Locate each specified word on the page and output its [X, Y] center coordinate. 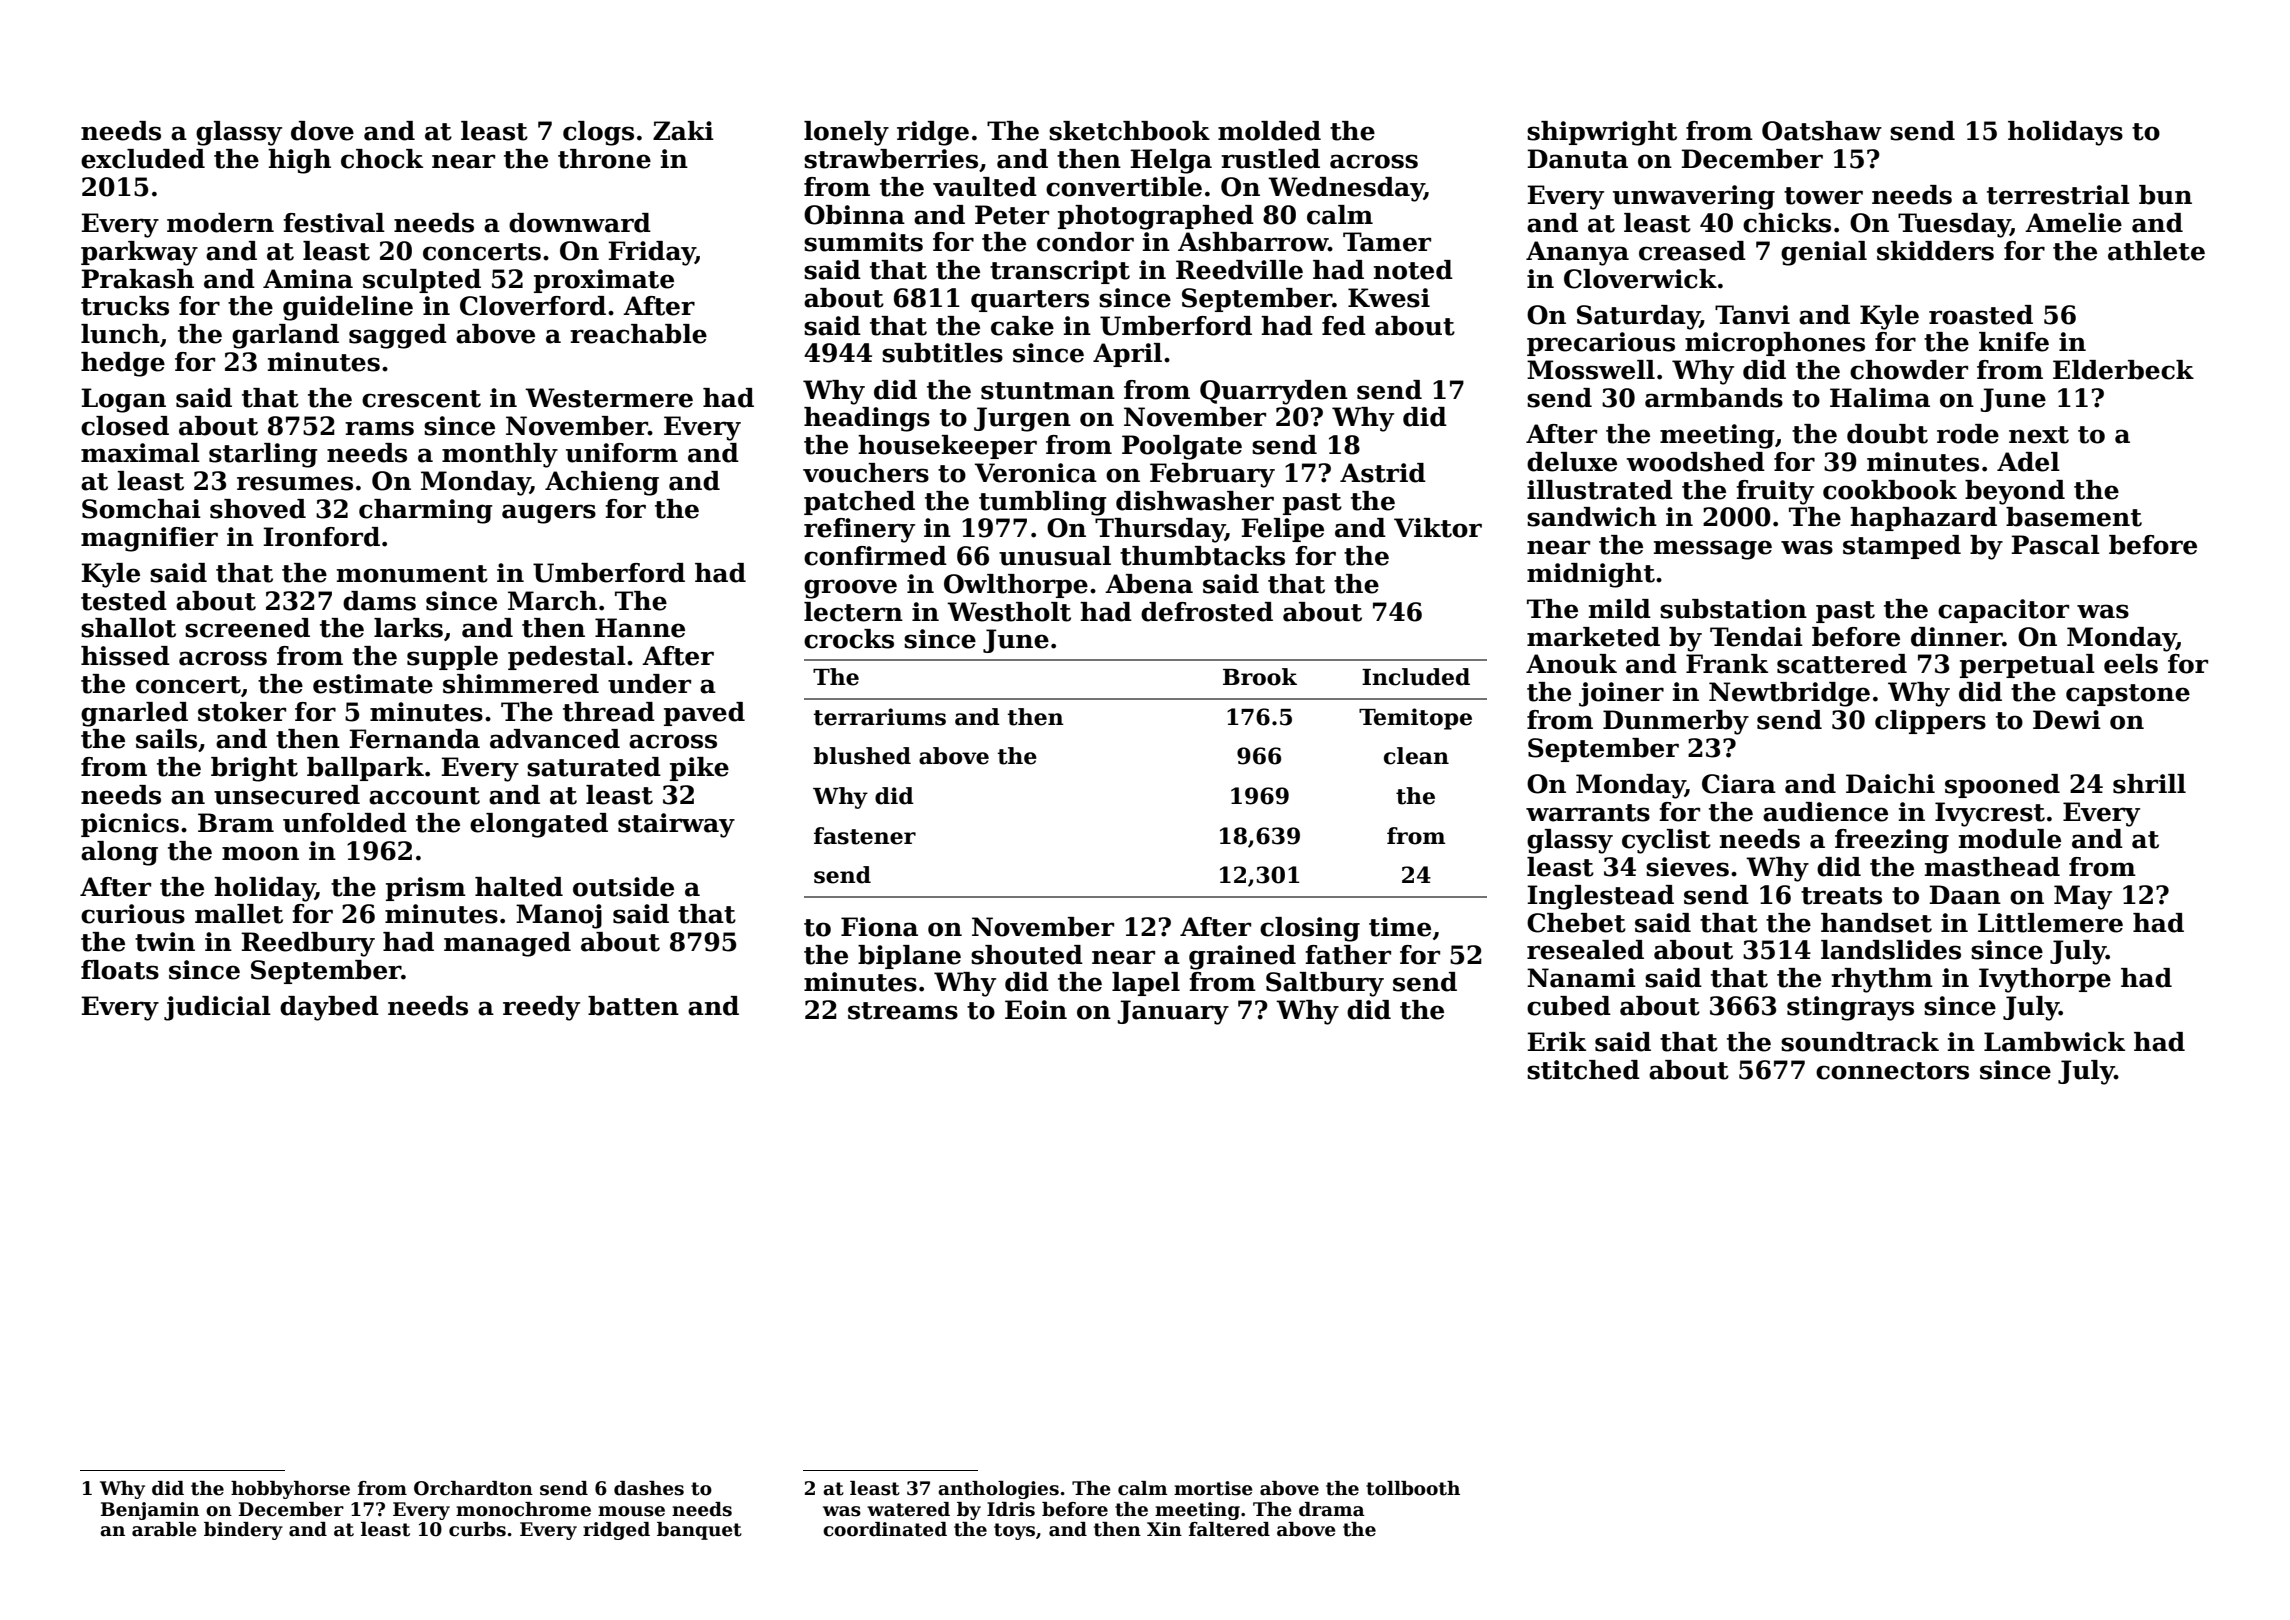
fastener [865, 836]
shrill [2149, 784]
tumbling [1043, 503]
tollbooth [1413, 1488]
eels [2131, 664]
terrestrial [2058, 195]
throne [604, 159]
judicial [217, 1008]
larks [408, 628]
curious [133, 914]
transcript [1060, 272]
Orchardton [473, 1488]
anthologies [998, 1490]
